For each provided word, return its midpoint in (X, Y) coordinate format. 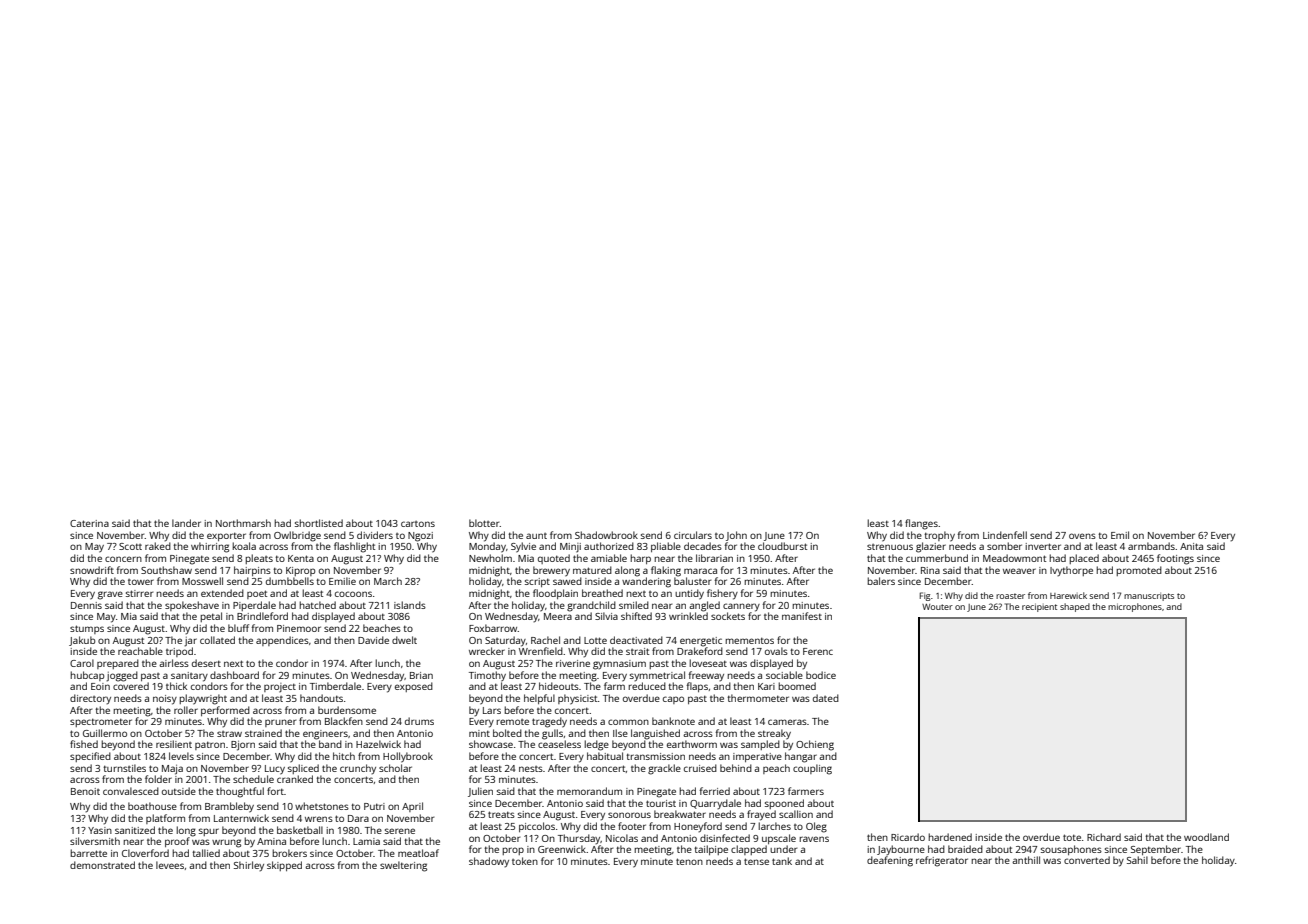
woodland (1206, 837)
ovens (1082, 536)
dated (826, 698)
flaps (697, 687)
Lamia (366, 841)
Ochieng (815, 745)
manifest (802, 616)
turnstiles (124, 768)
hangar (801, 757)
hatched (317, 605)
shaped (1075, 607)
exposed (414, 687)
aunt (536, 536)
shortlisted (319, 523)
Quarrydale (715, 804)
